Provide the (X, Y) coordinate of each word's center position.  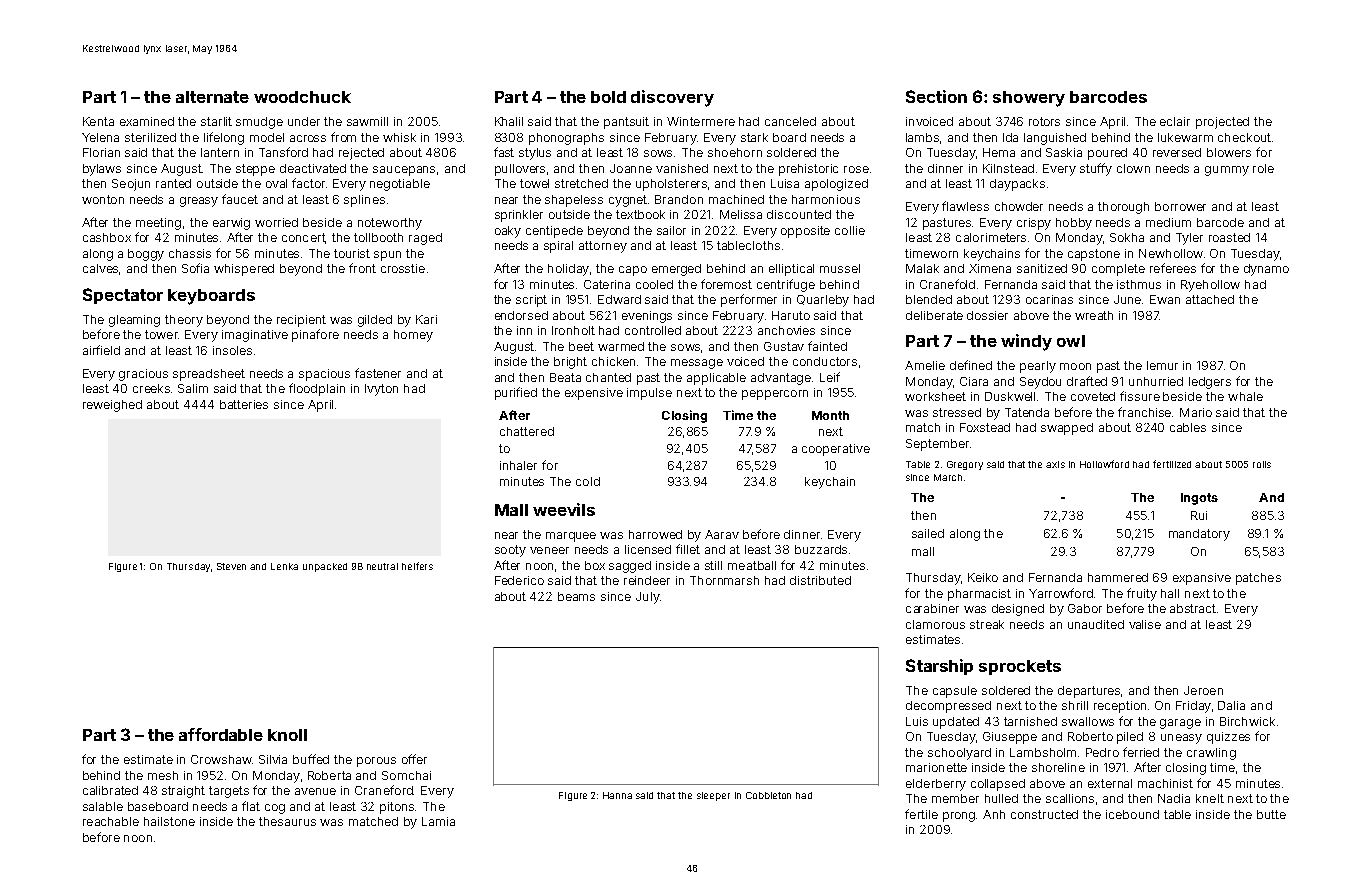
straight (183, 792)
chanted (608, 377)
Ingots (1199, 499)
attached (1210, 299)
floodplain (317, 389)
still (713, 565)
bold (608, 97)
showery (1029, 99)
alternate (212, 97)
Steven (231, 566)
